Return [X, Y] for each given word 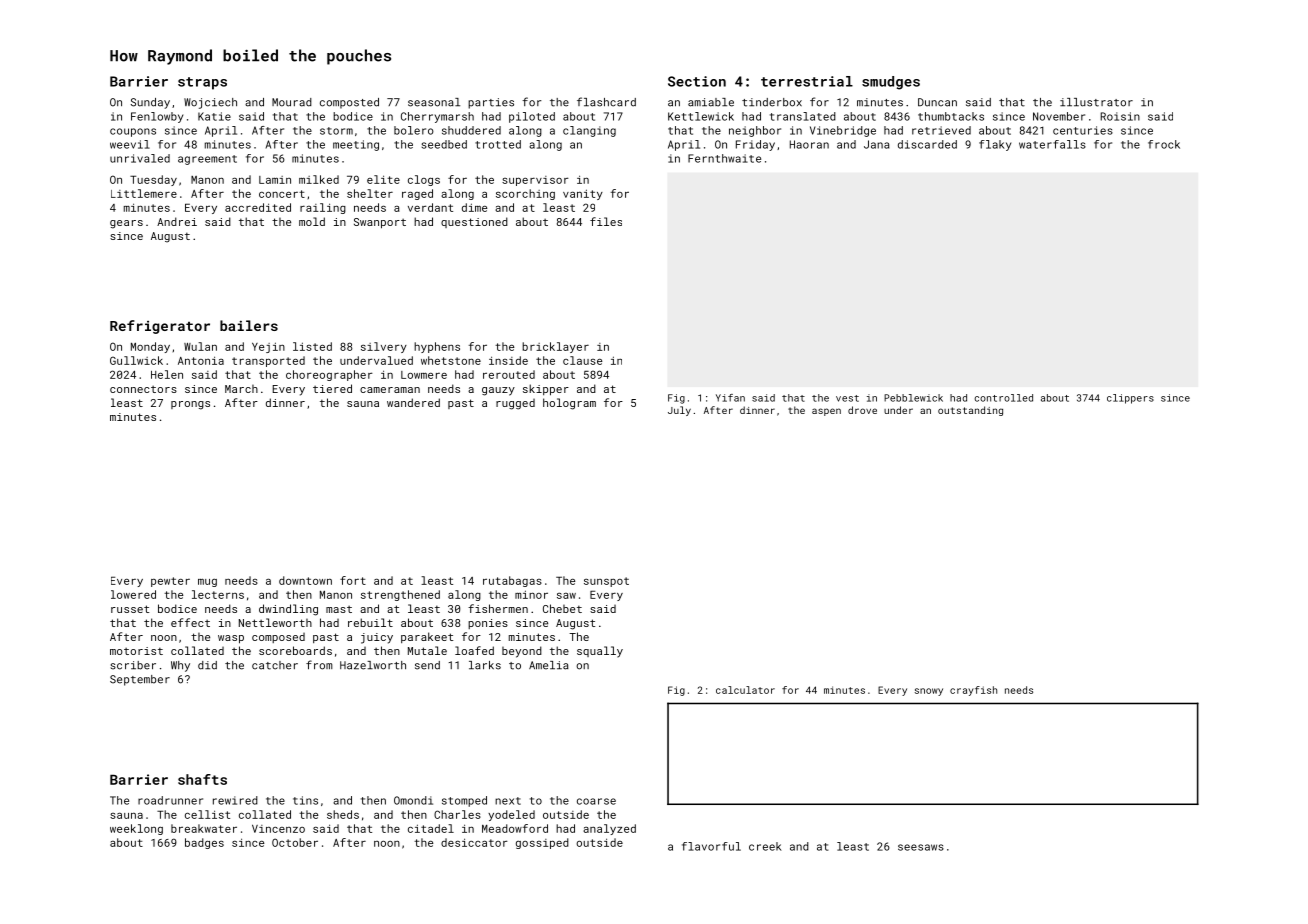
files [606, 221]
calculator [745, 690]
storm [336, 131]
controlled [1003, 398]
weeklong [136, 829]
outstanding [970, 411]
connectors [143, 389]
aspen [826, 412]
